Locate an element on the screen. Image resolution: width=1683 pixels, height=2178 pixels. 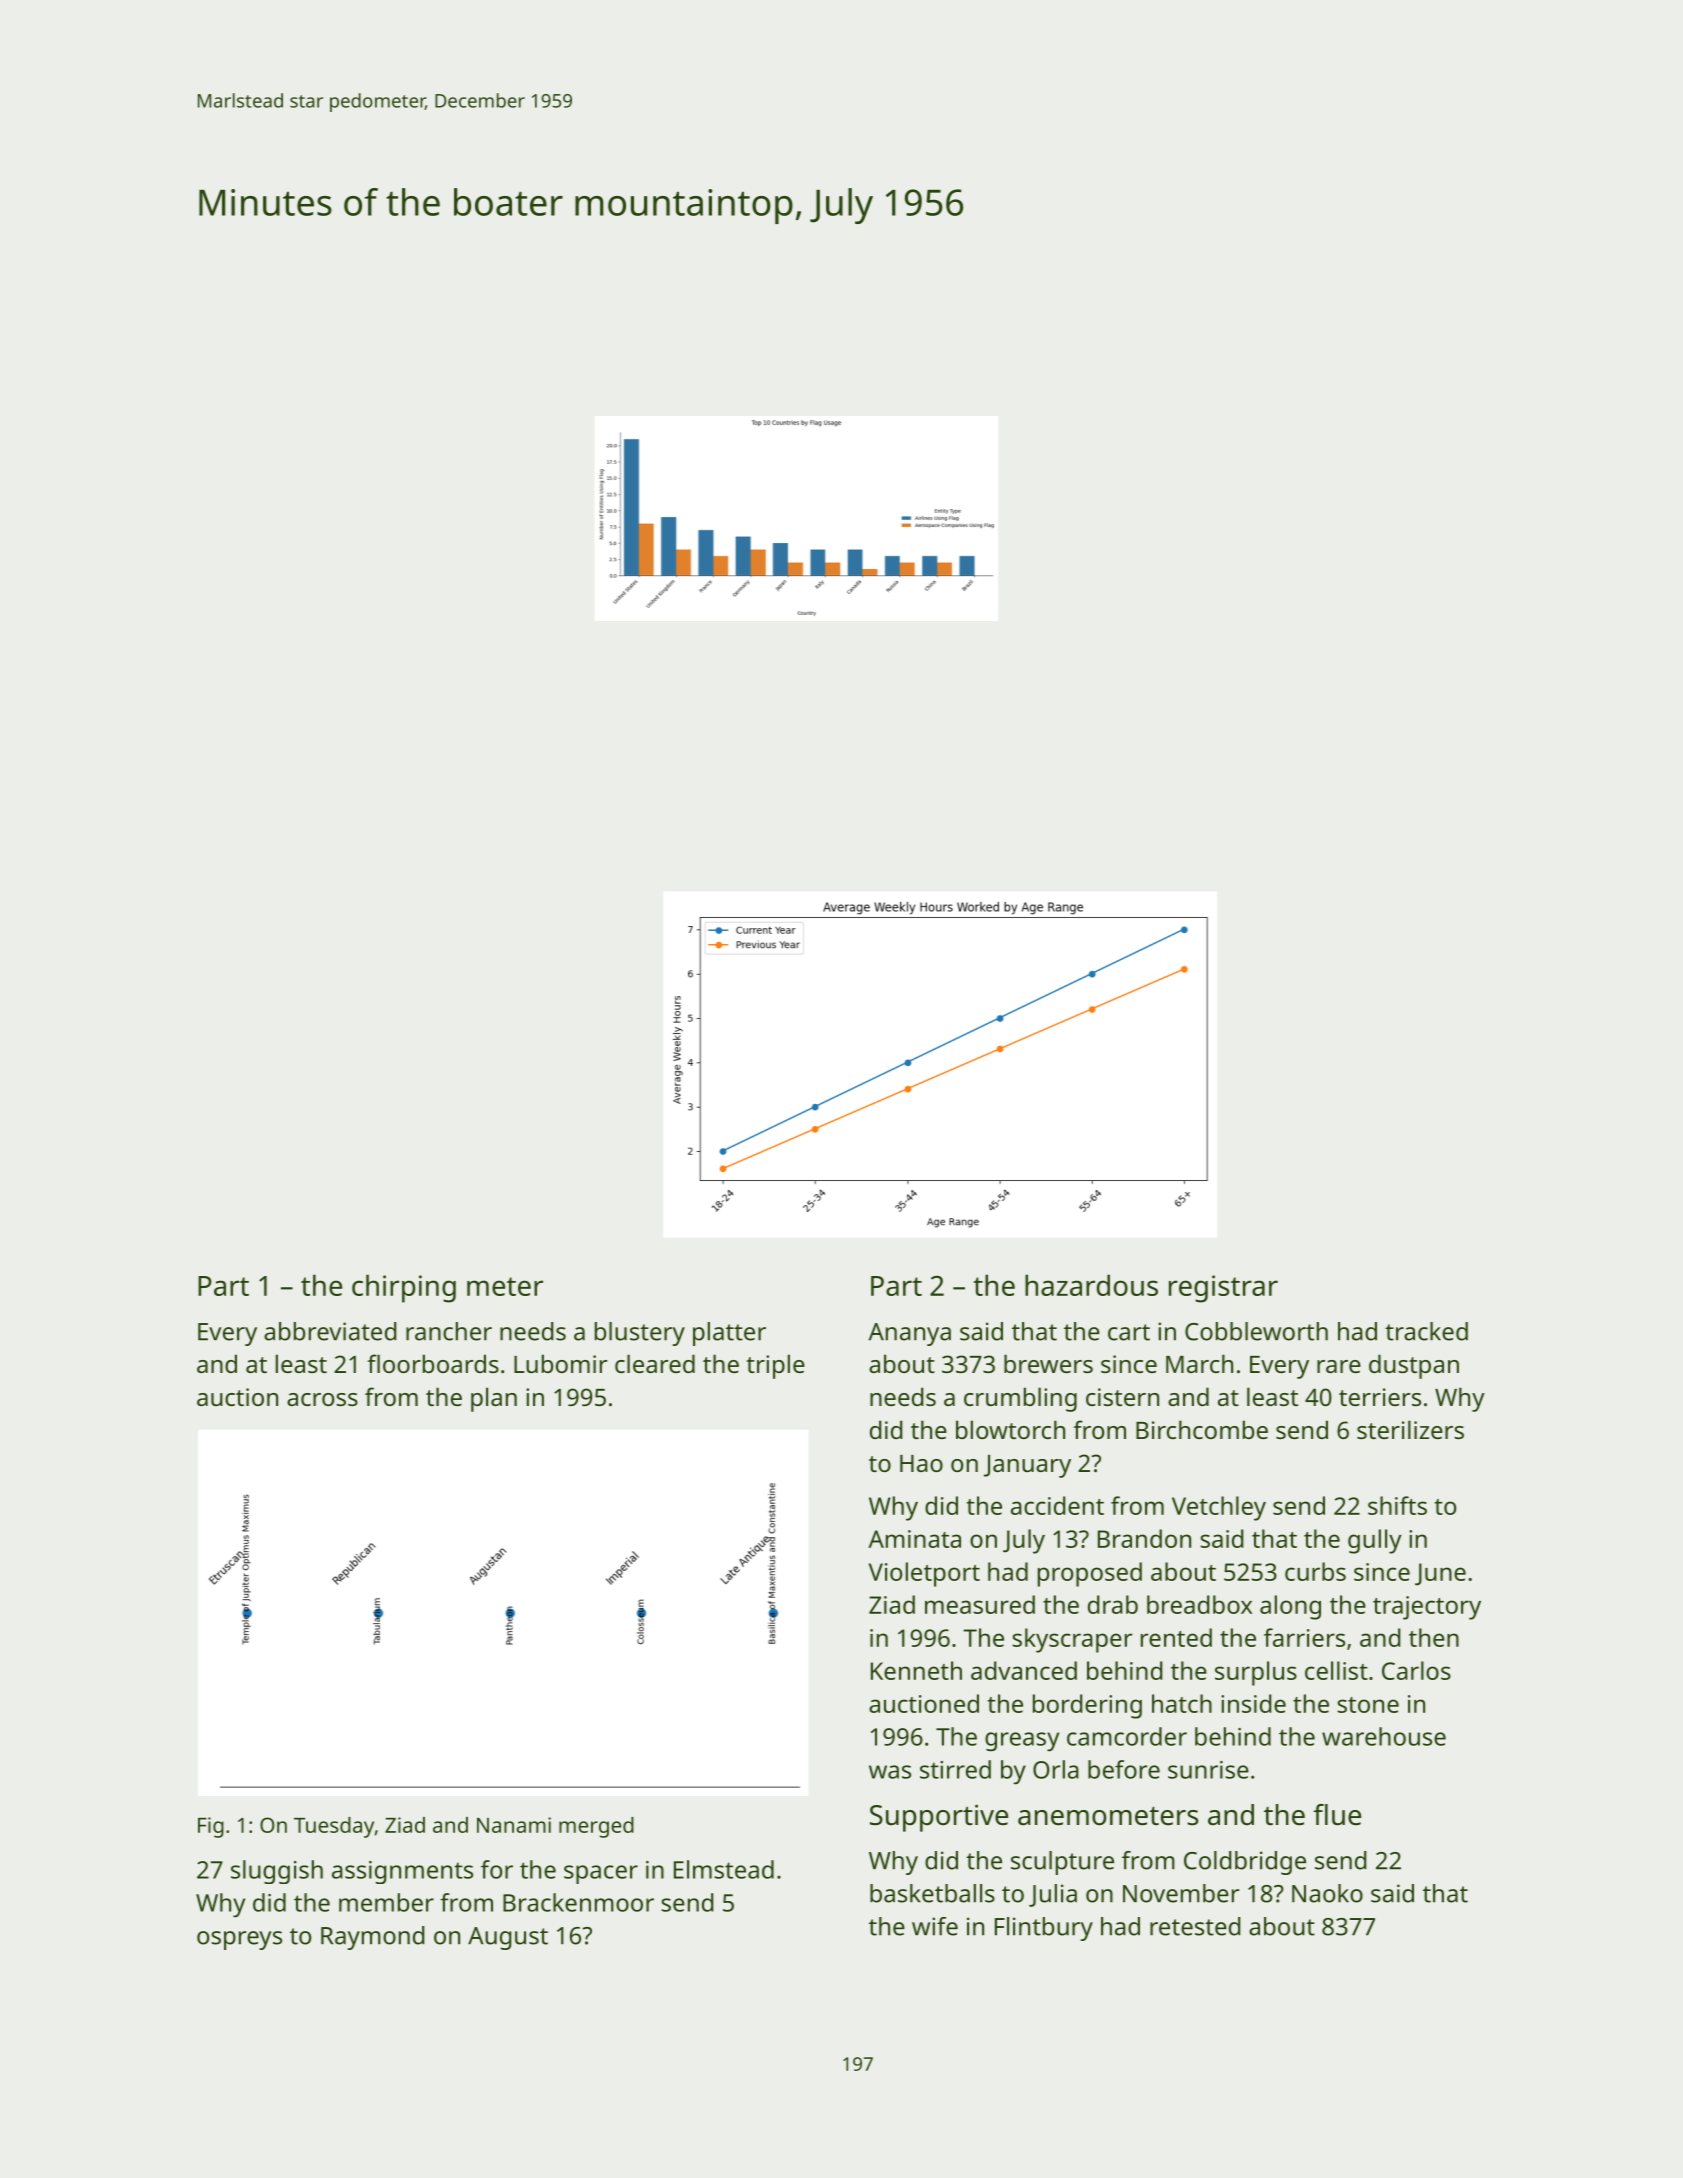
Elmstead is located at coordinates (724, 1869).
